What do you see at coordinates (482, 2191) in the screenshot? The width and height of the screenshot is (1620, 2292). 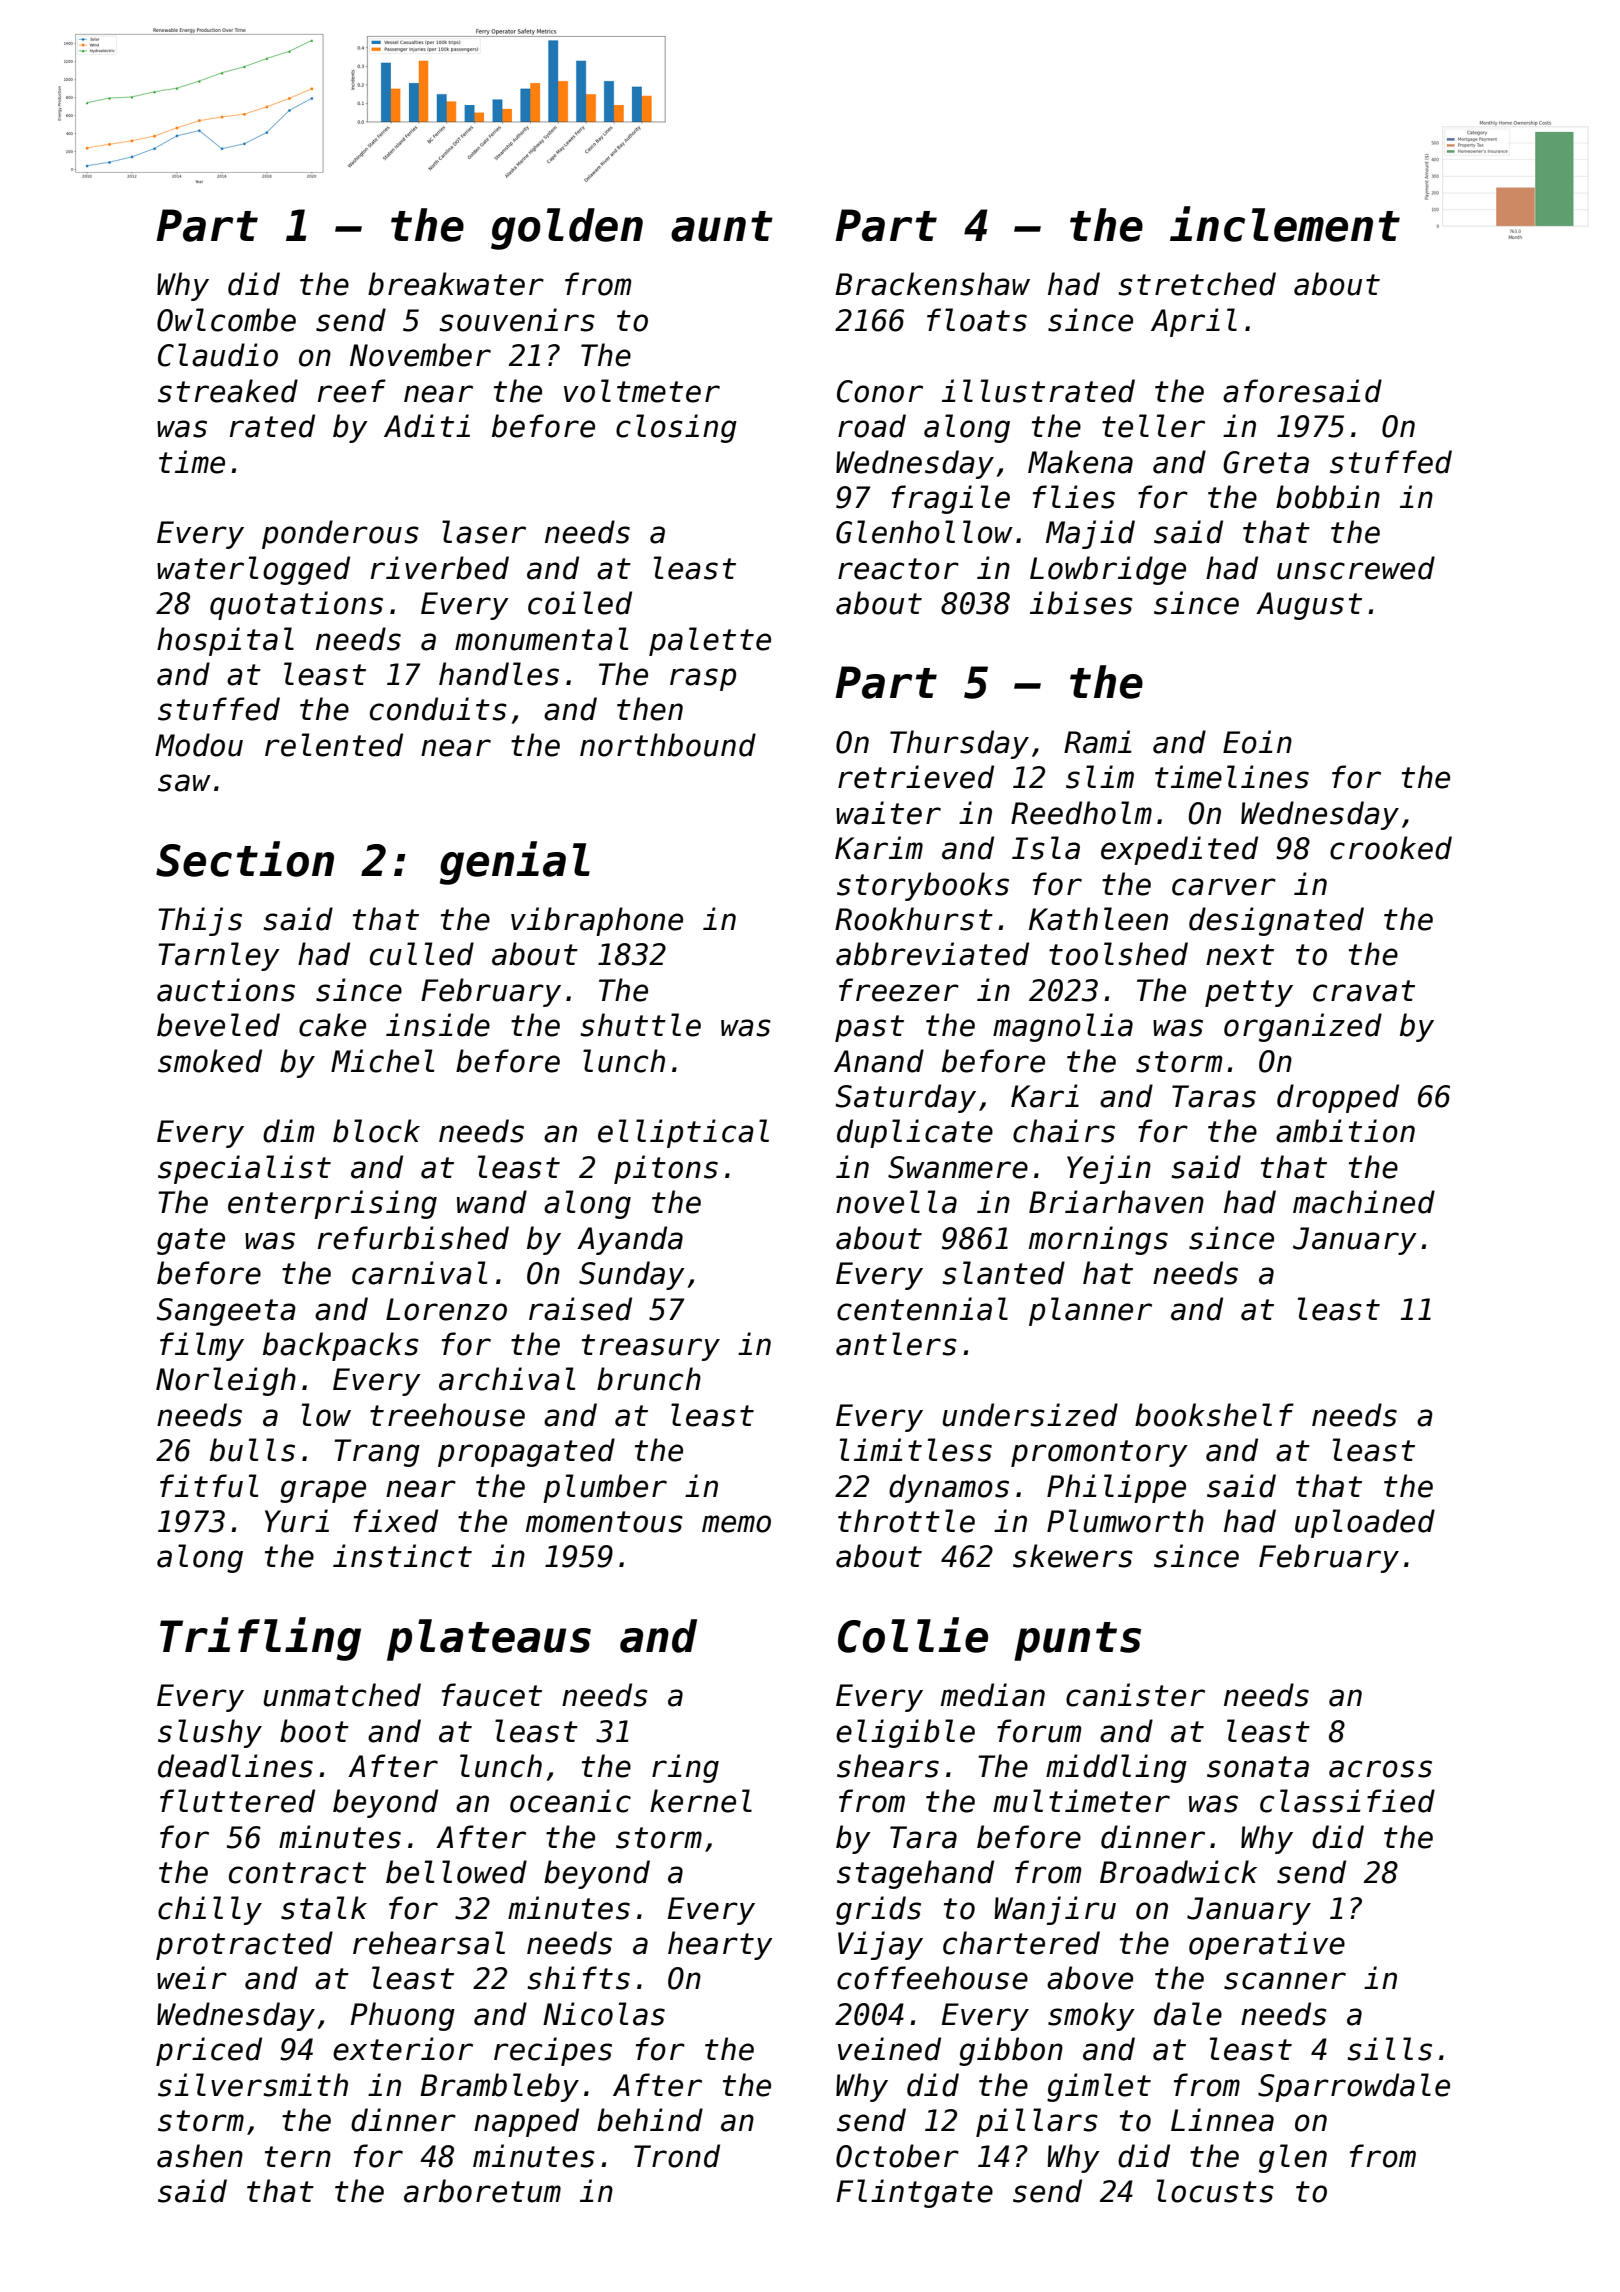 I see `arboretum` at bounding box center [482, 2191].
